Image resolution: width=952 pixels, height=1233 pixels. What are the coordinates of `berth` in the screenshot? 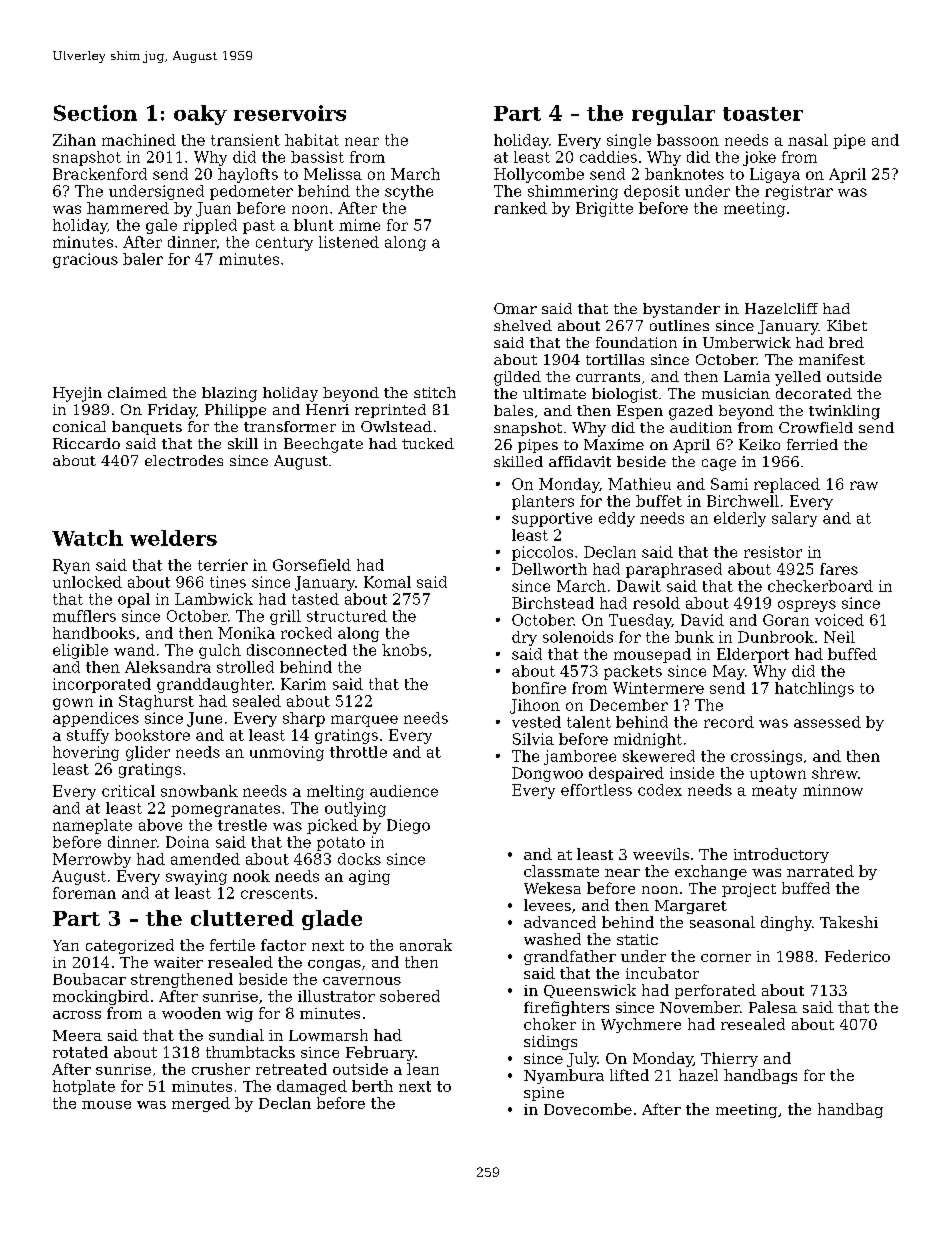 It's located at (372, 1086).
